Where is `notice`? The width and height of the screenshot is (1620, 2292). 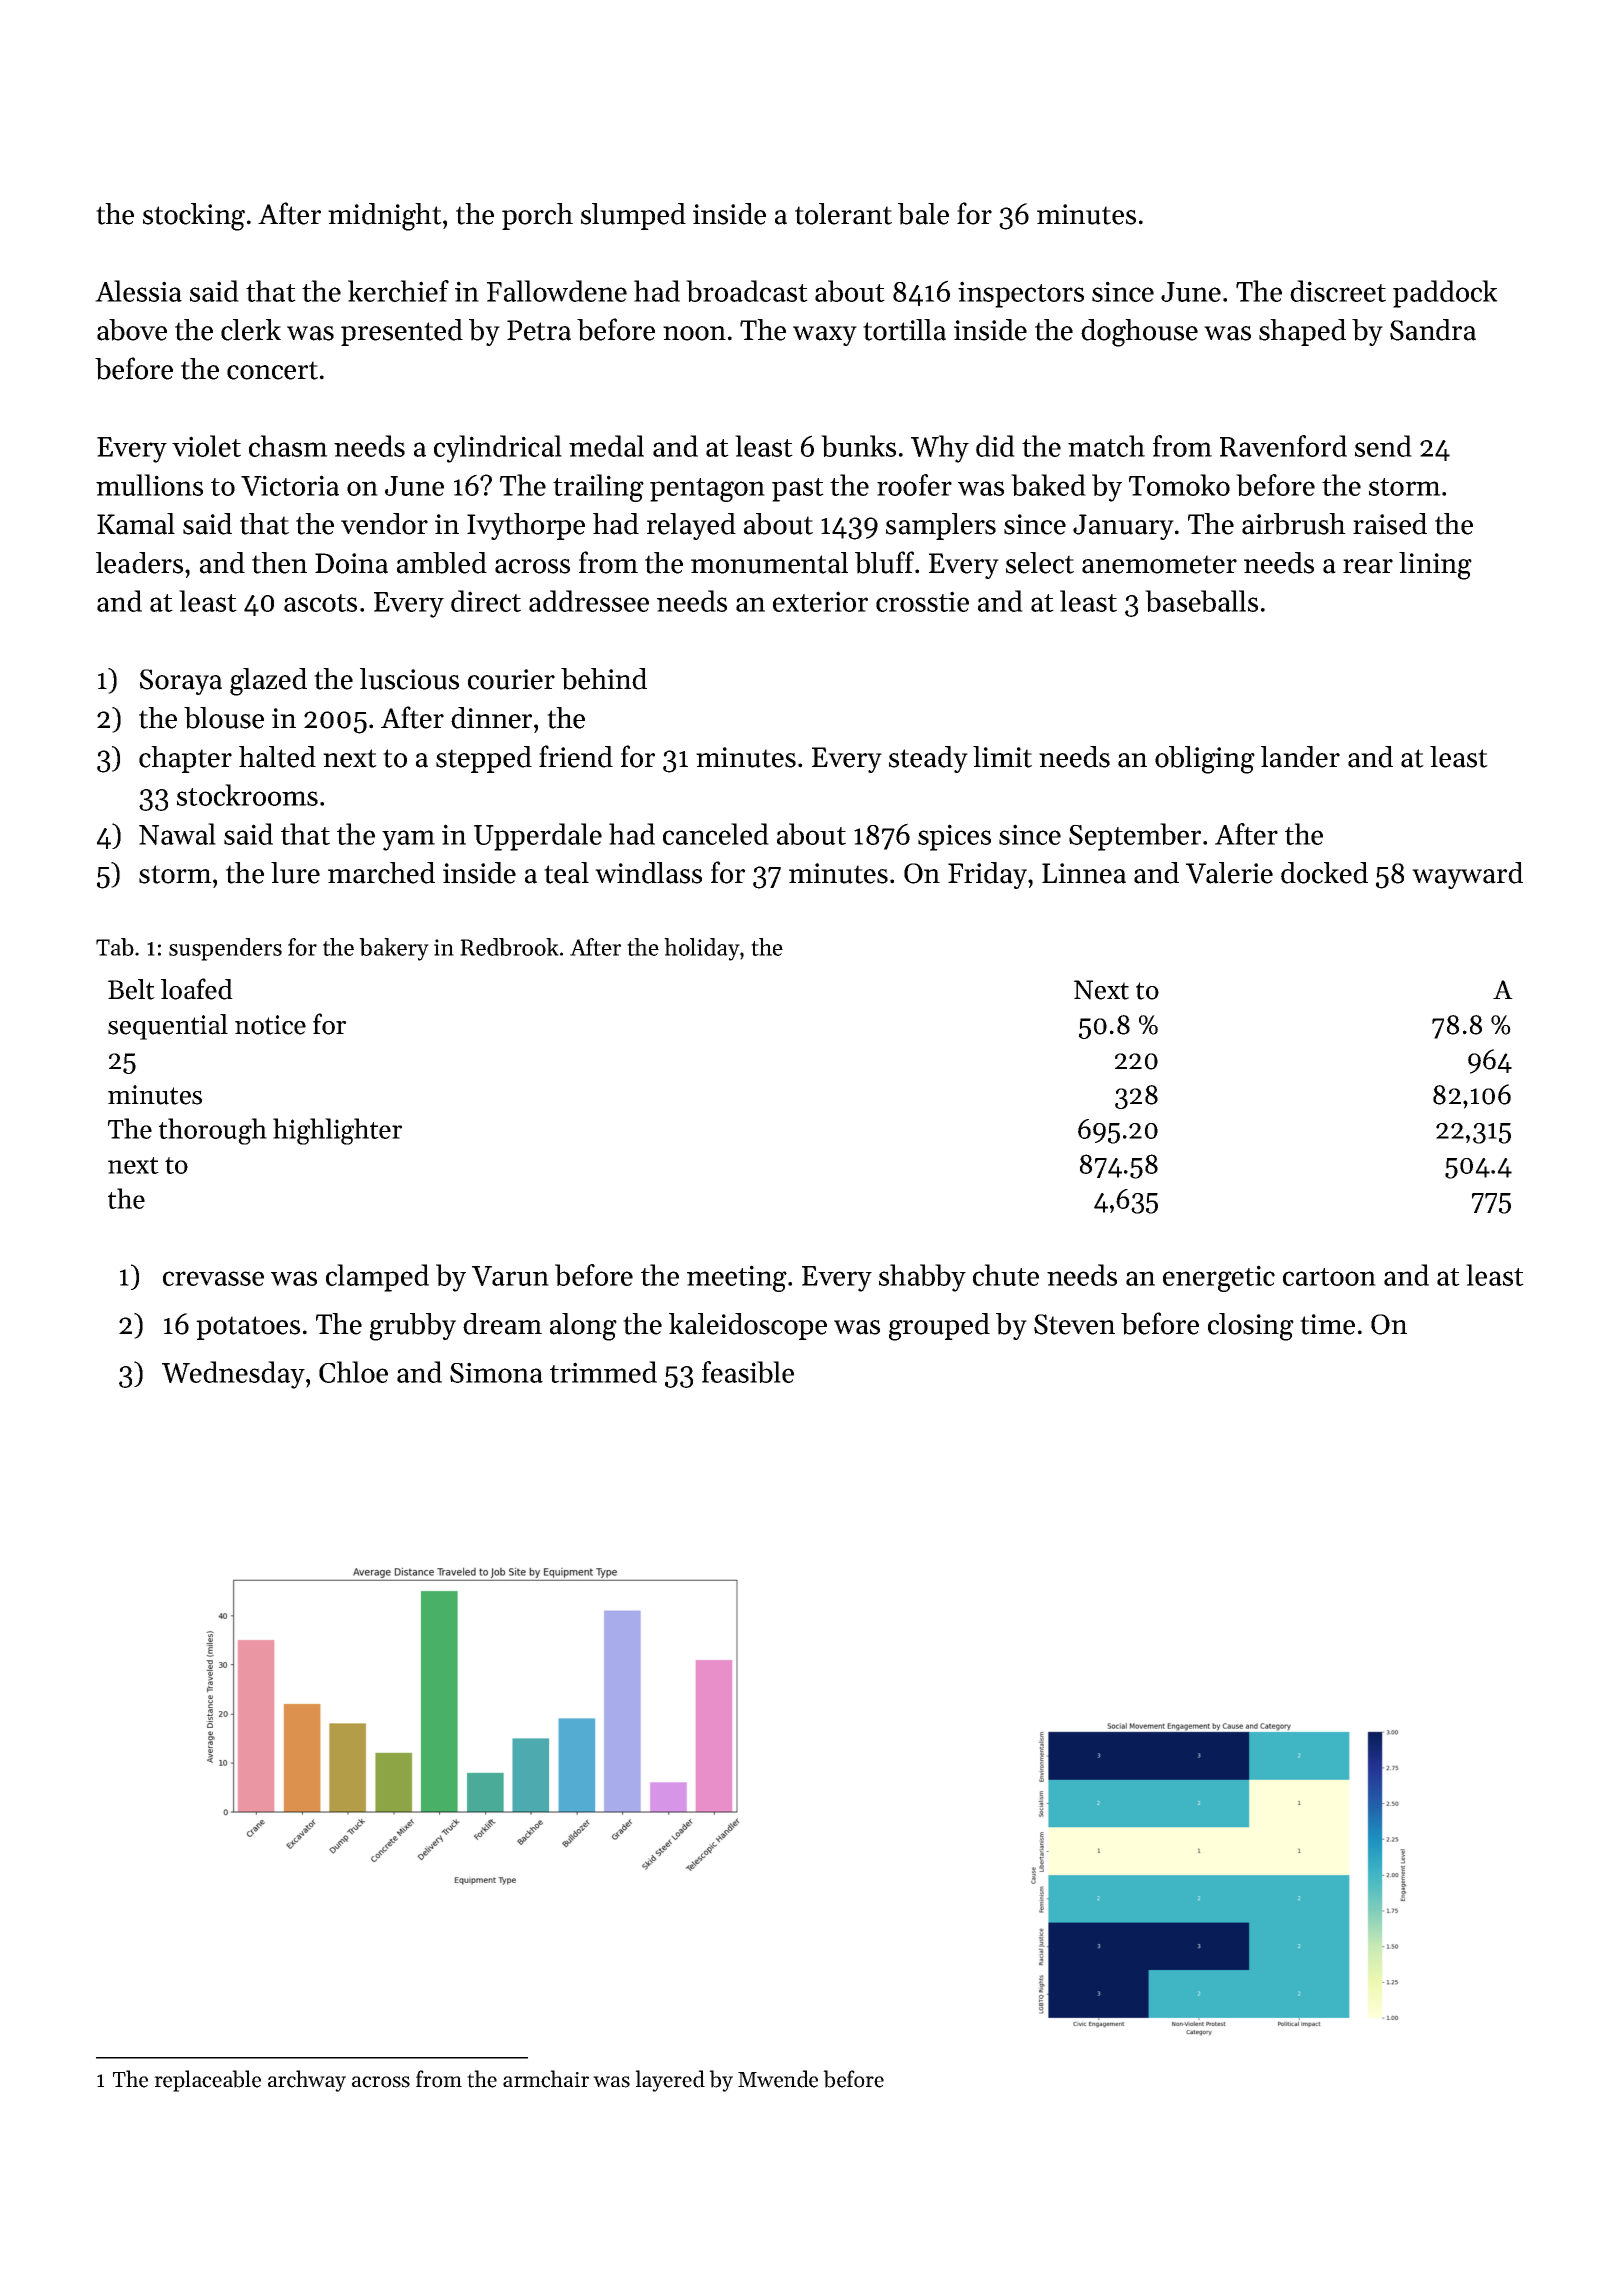
notice is located at coordinates (270, 1025).
